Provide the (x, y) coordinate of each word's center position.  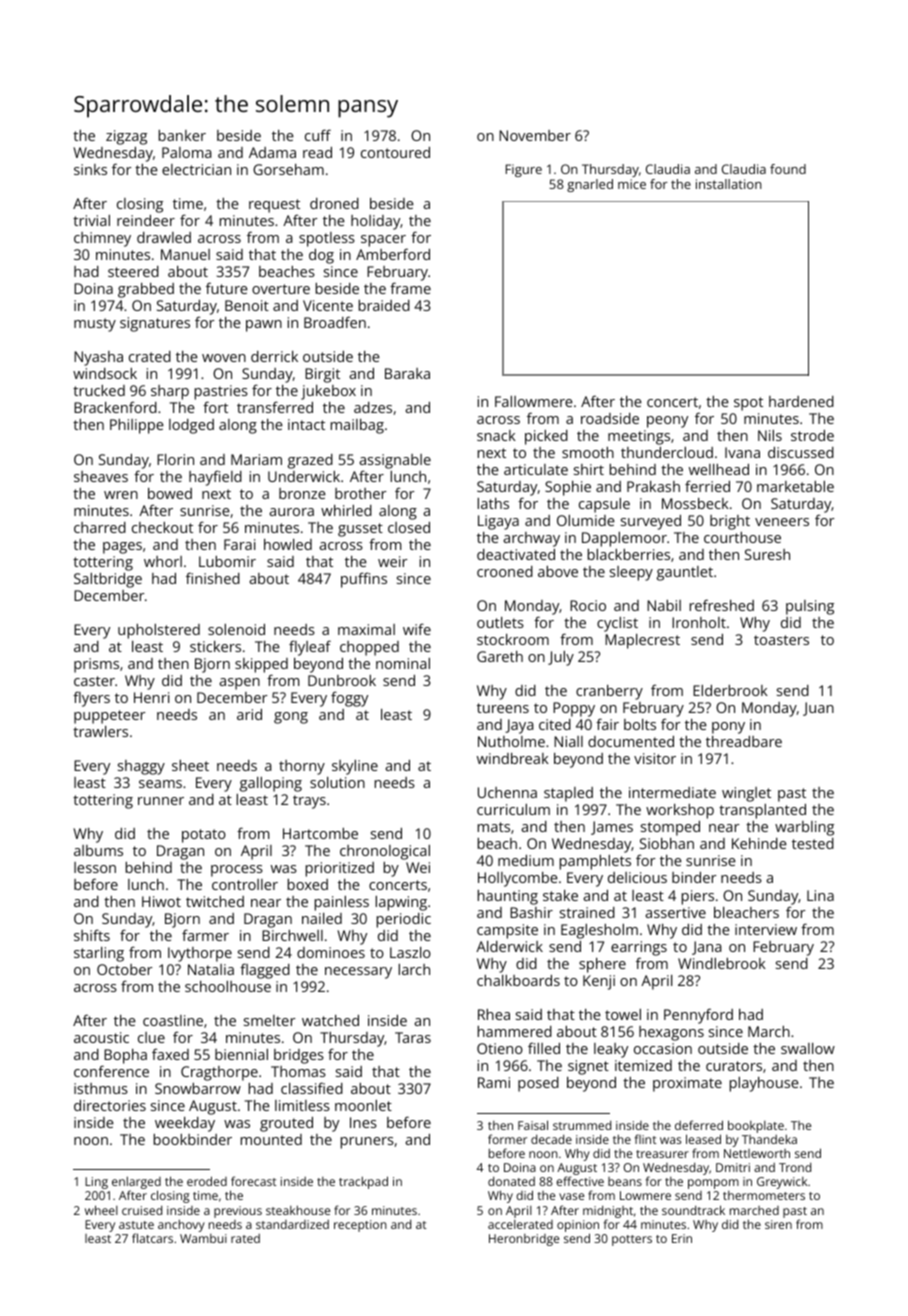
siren (778, 1224)
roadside (610, 418)
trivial (91, 220)
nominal (403, 663)
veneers (782, 522)
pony (728, 728)
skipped (261, 665)
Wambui (203, 1238)
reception (360, 1226)
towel (623, 1014)
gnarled (590, 185)
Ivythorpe (200, 954)
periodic (404, 920)
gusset (360, 530)
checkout (162, 527)
